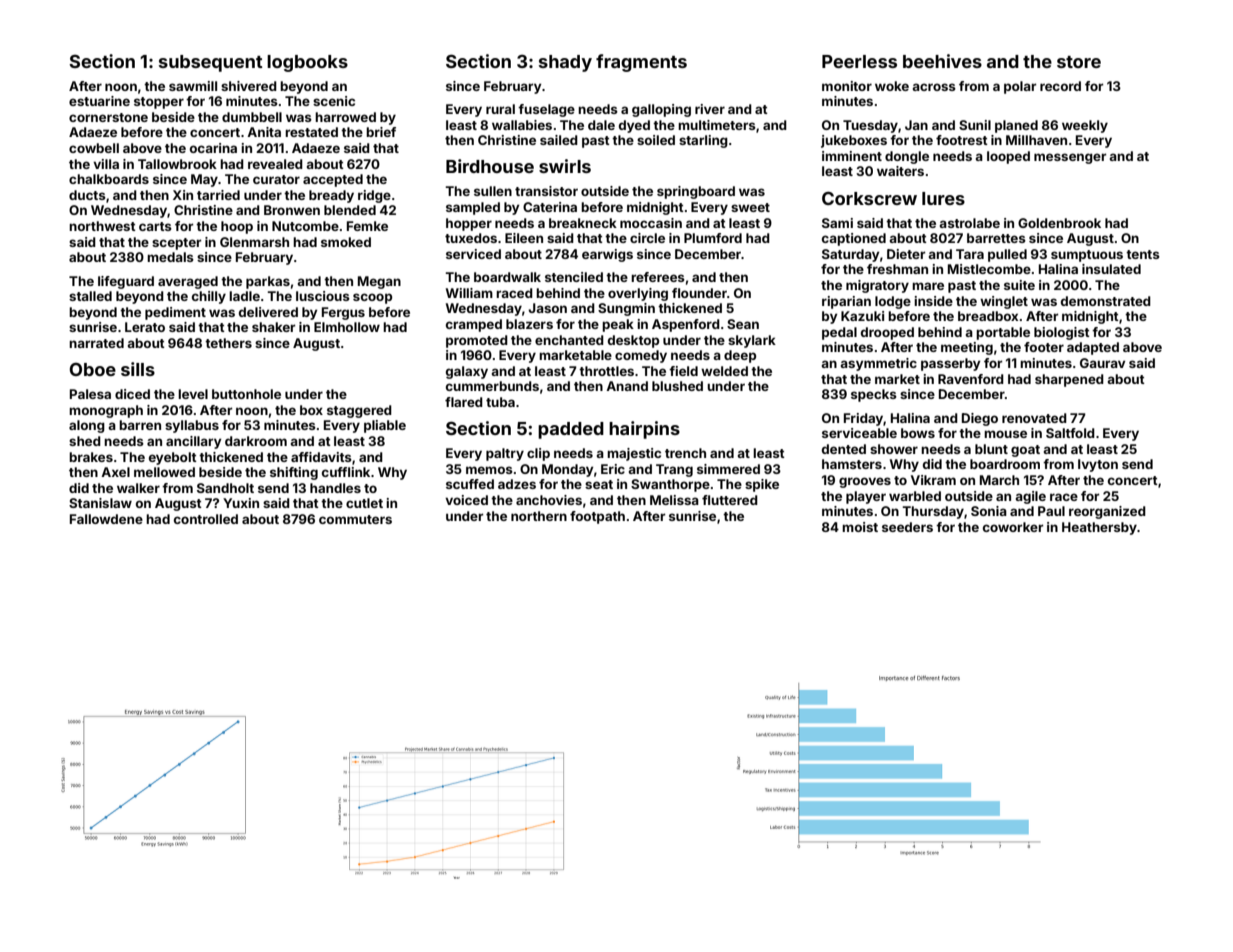 The height and width of the screenshot is (952, 1233). Describe the element at coordinates (859, 61) in the screenshot. I see `Peerless` at that location.
